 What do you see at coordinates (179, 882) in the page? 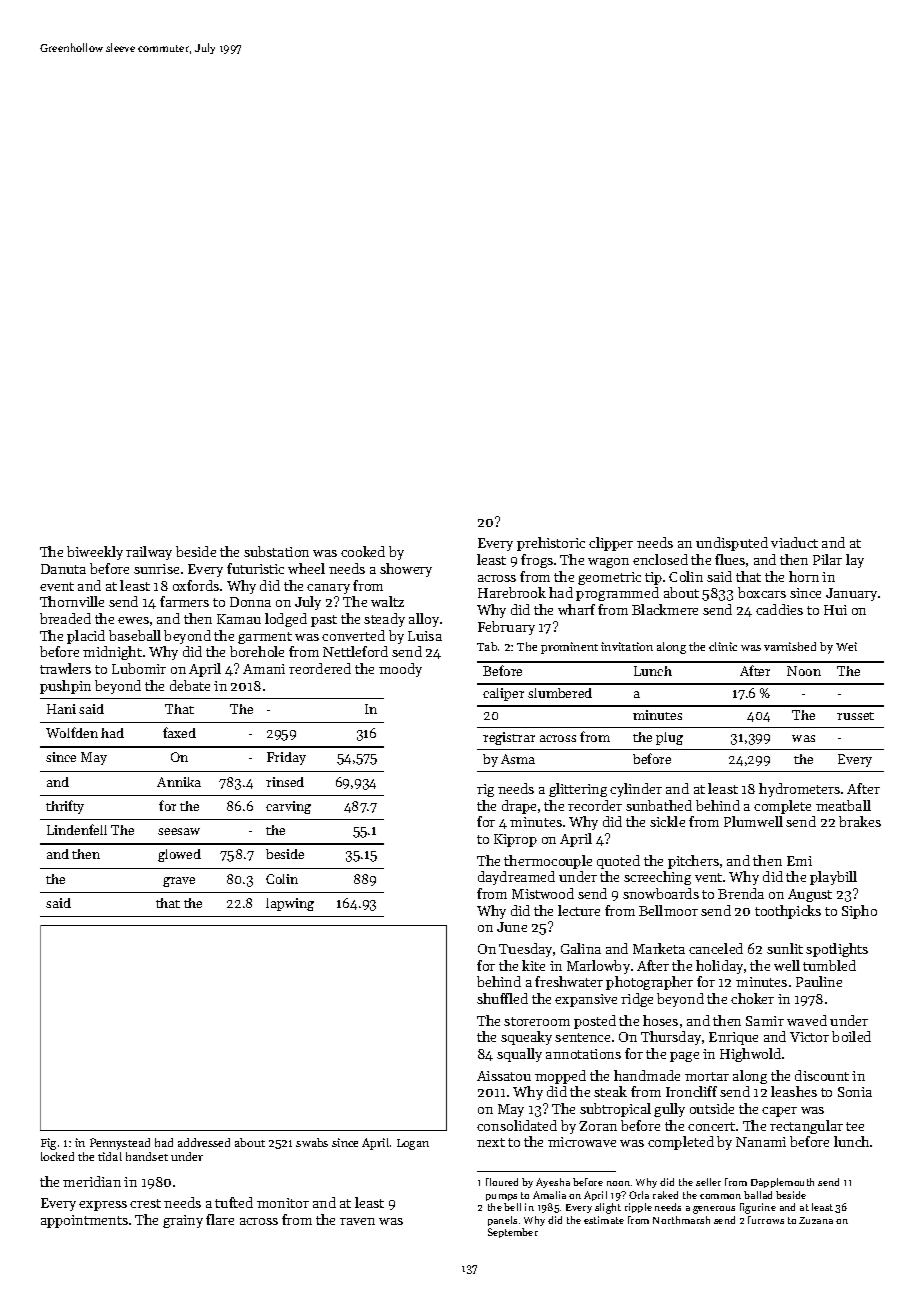
I see `grave` at bounding box center [179, 882].
